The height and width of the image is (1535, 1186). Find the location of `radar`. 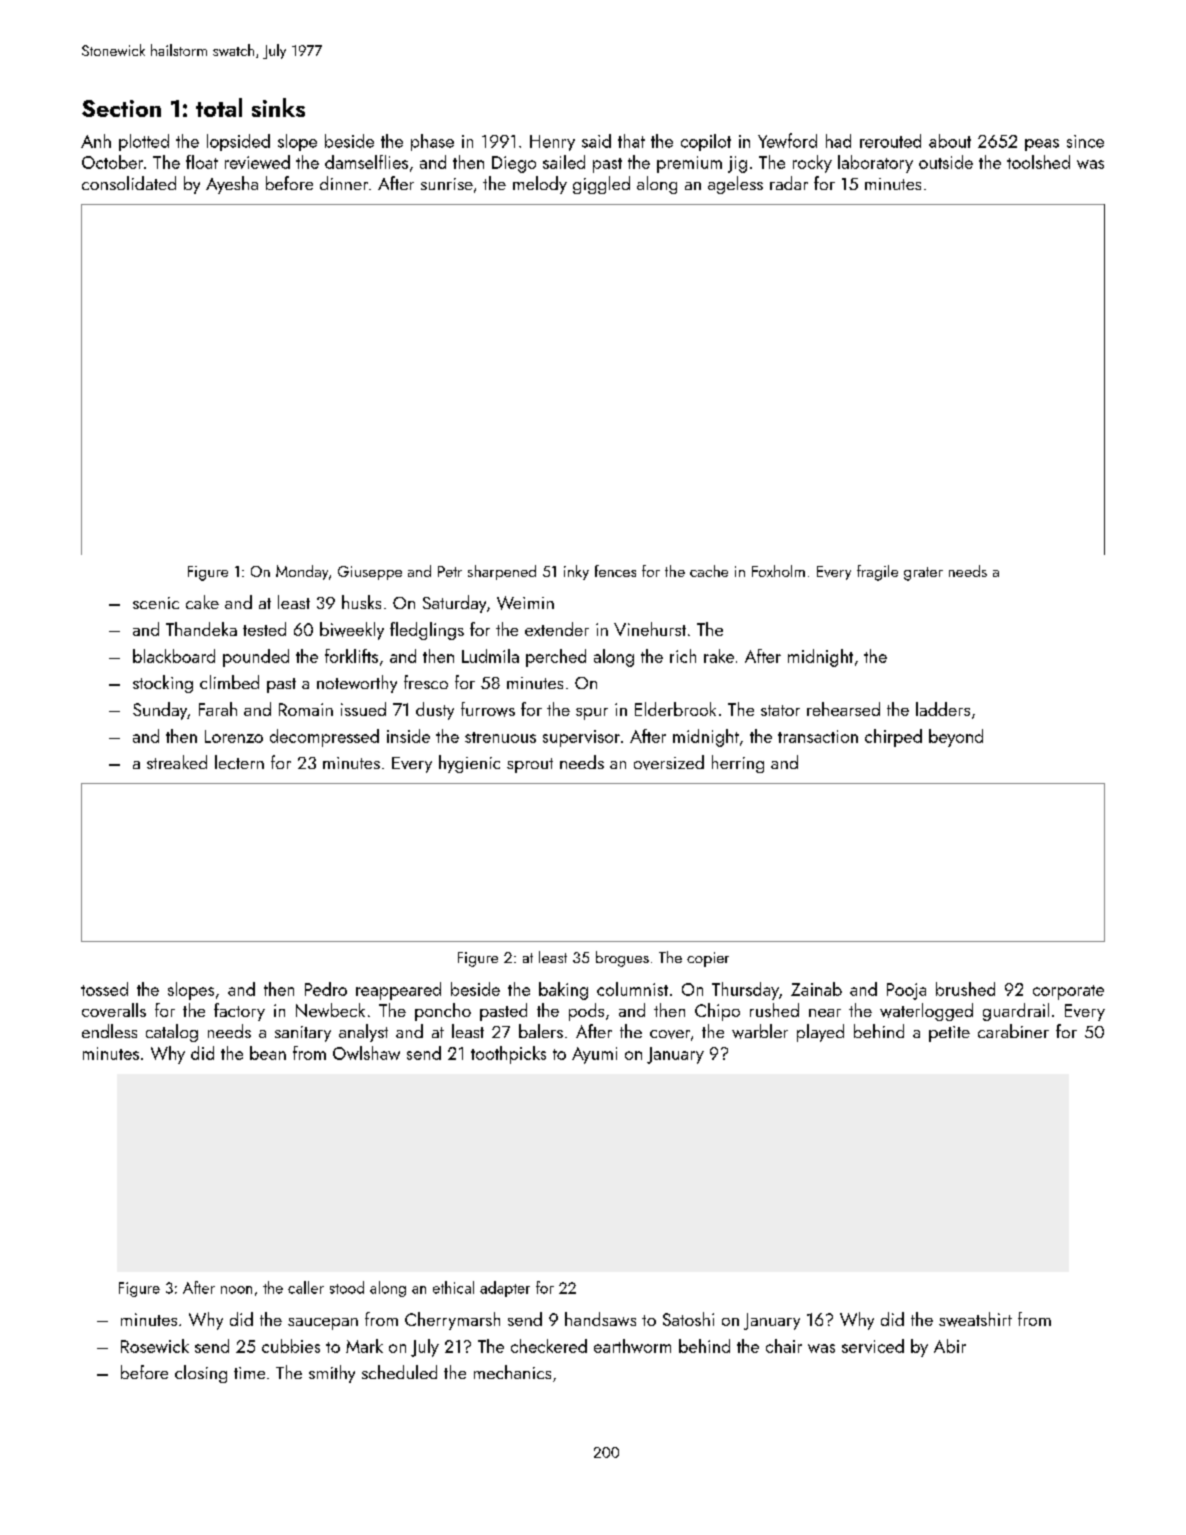

radar is located at coordinates (789, 183).
